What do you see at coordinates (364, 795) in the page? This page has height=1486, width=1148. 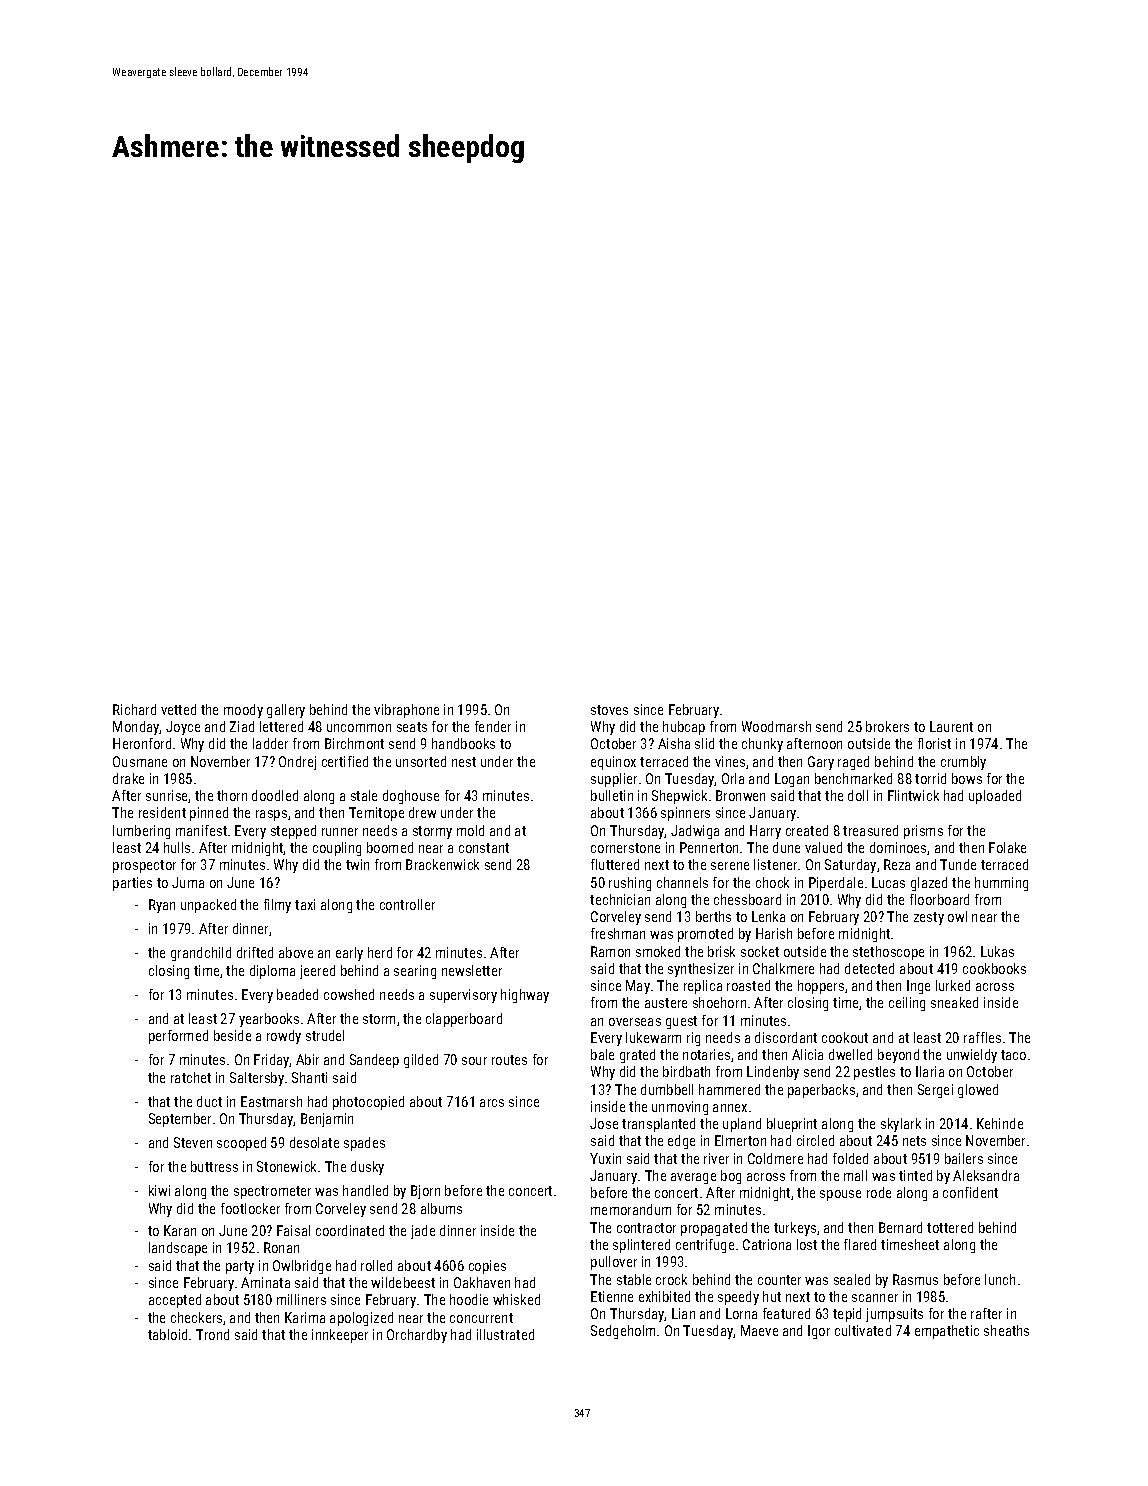 I see `stale` at bounding box center [364, 795].
